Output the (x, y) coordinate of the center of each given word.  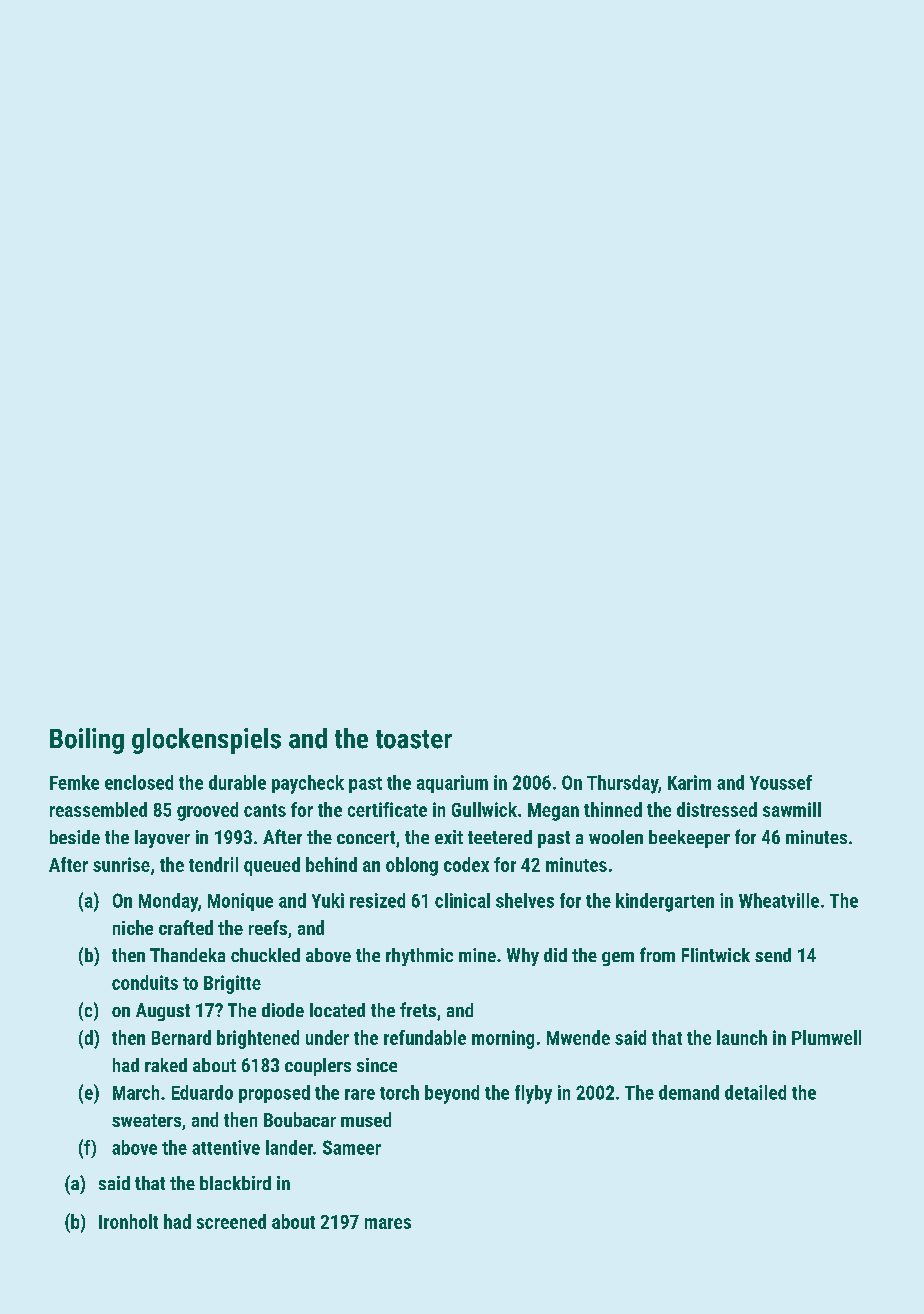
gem (618, 959)
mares (388, 1223)
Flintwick (716, 955)
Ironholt (128, 1221)
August (163, 1012)
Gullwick (484, 809)
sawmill (792, 809)
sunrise (121, 864)
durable (237, 782)
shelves (525, 900)
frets (418, 1009)
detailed (755, 1092)
